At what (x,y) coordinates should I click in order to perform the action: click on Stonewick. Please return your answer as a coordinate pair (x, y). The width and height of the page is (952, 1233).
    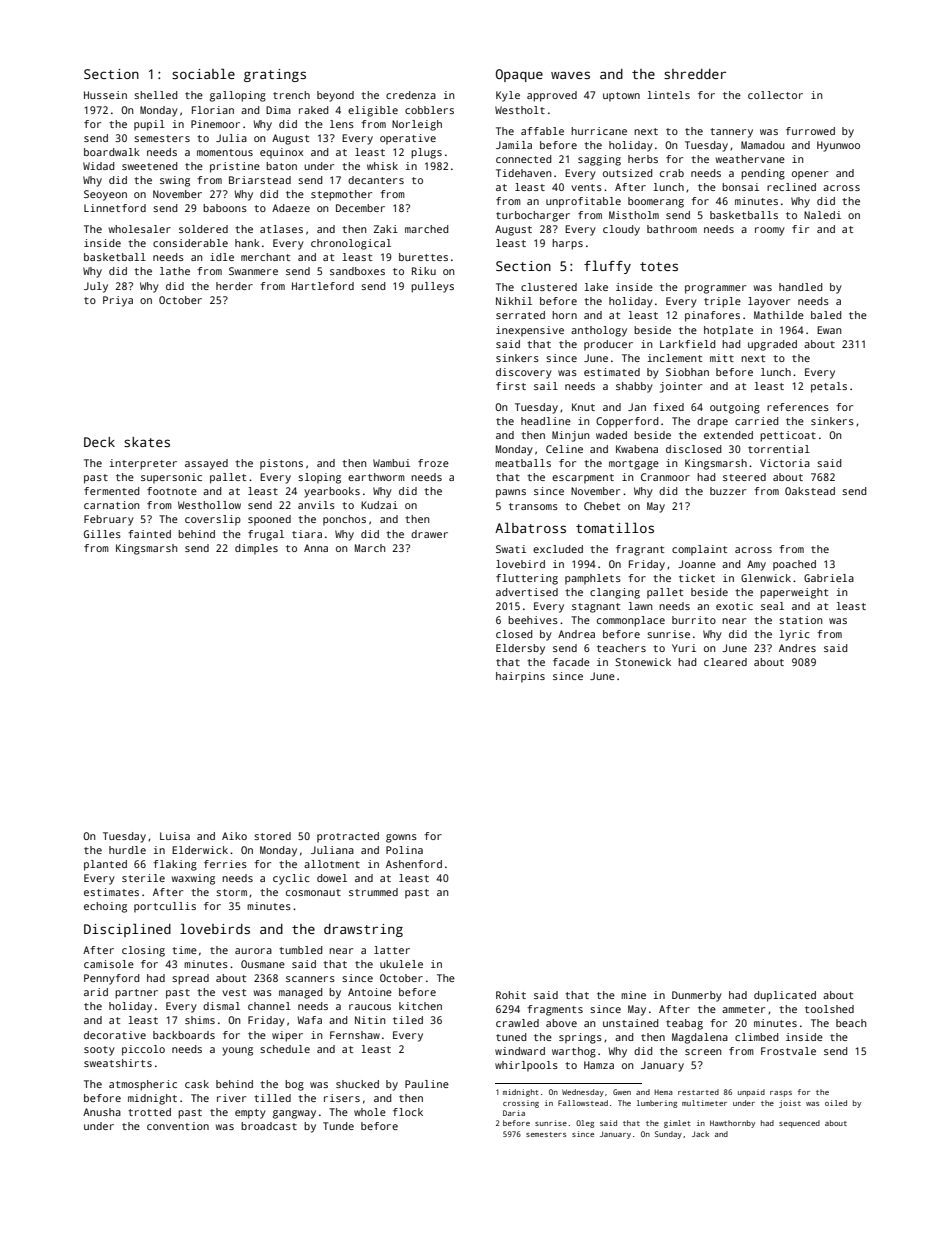
    Looking at the image, I should click on (643, 662).
